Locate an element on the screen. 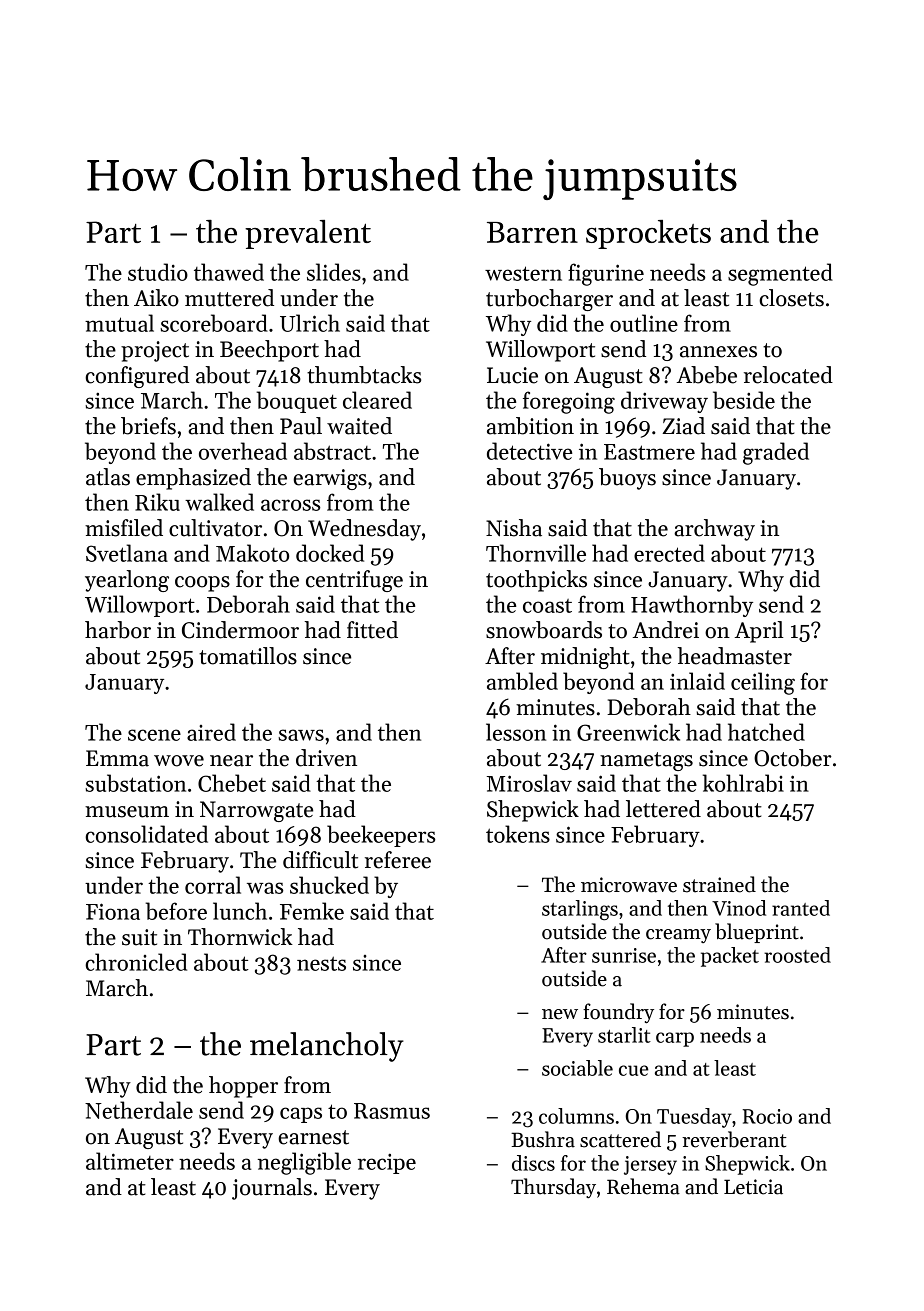 The image size is (924, 1311). strained is located at coordinates (719, 884).
